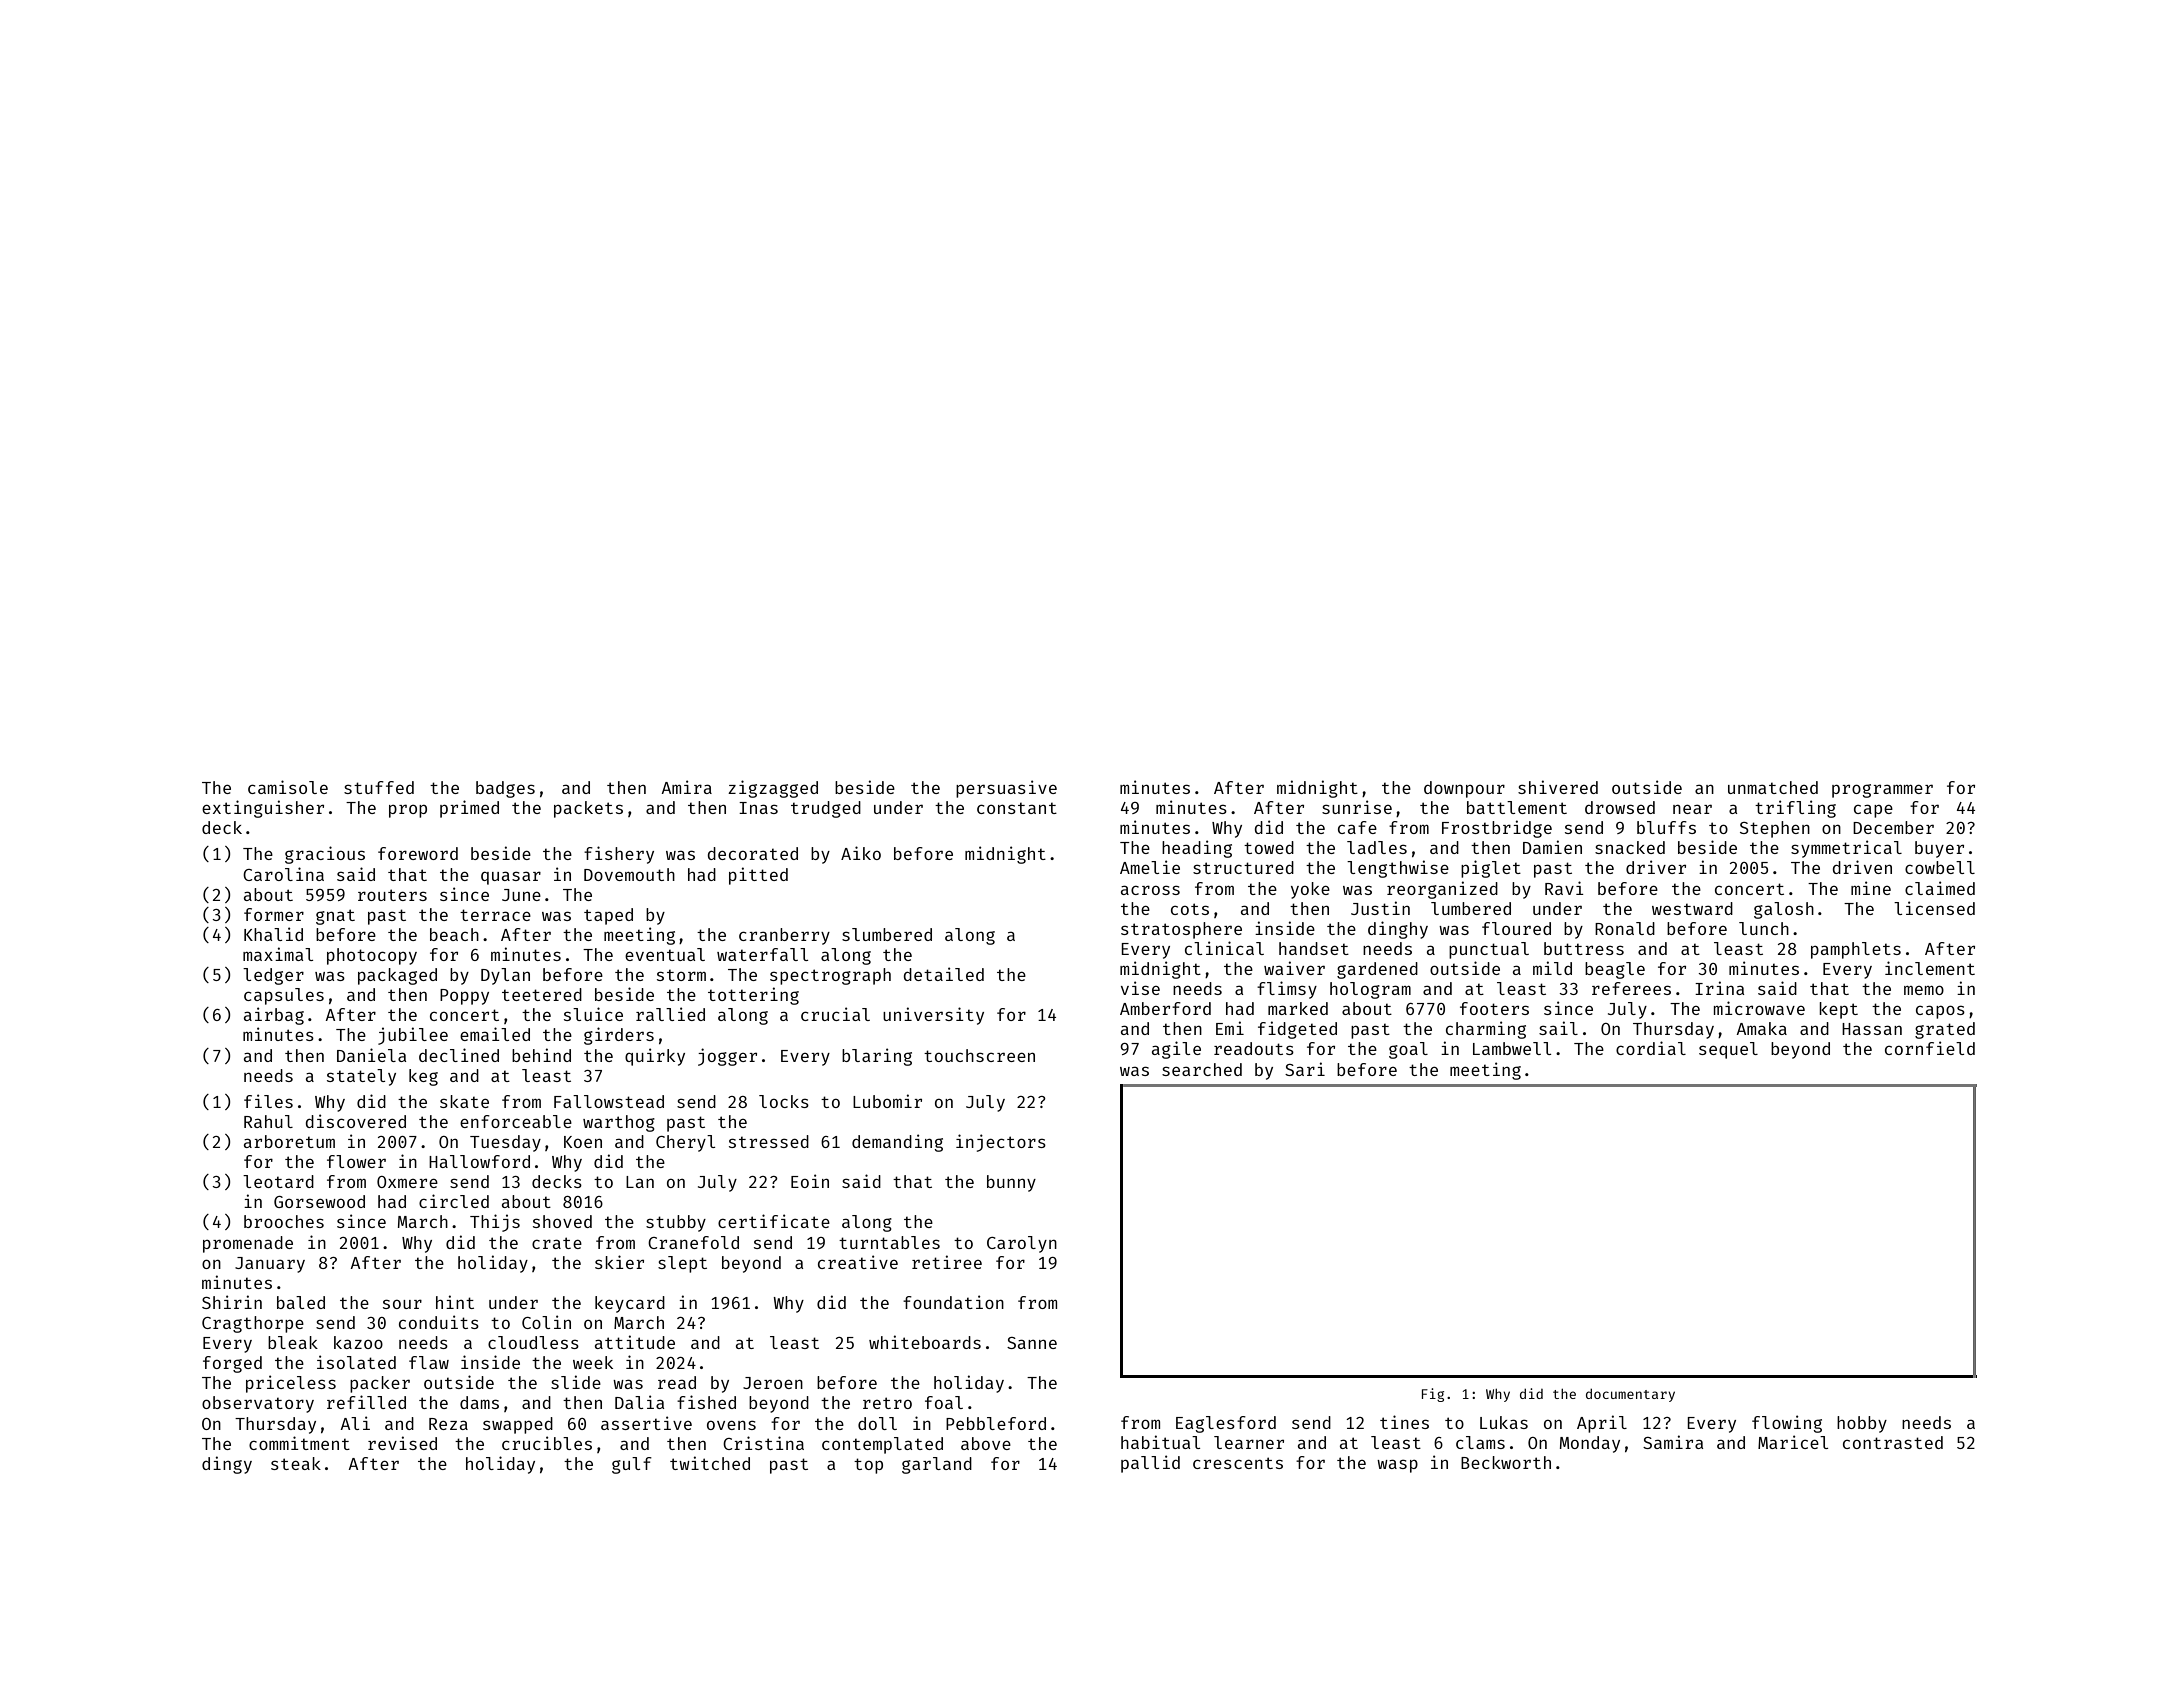 The width and height of the screenshot is (2178, 1683). I want to click on symmetrical, so click(1846, 849).
